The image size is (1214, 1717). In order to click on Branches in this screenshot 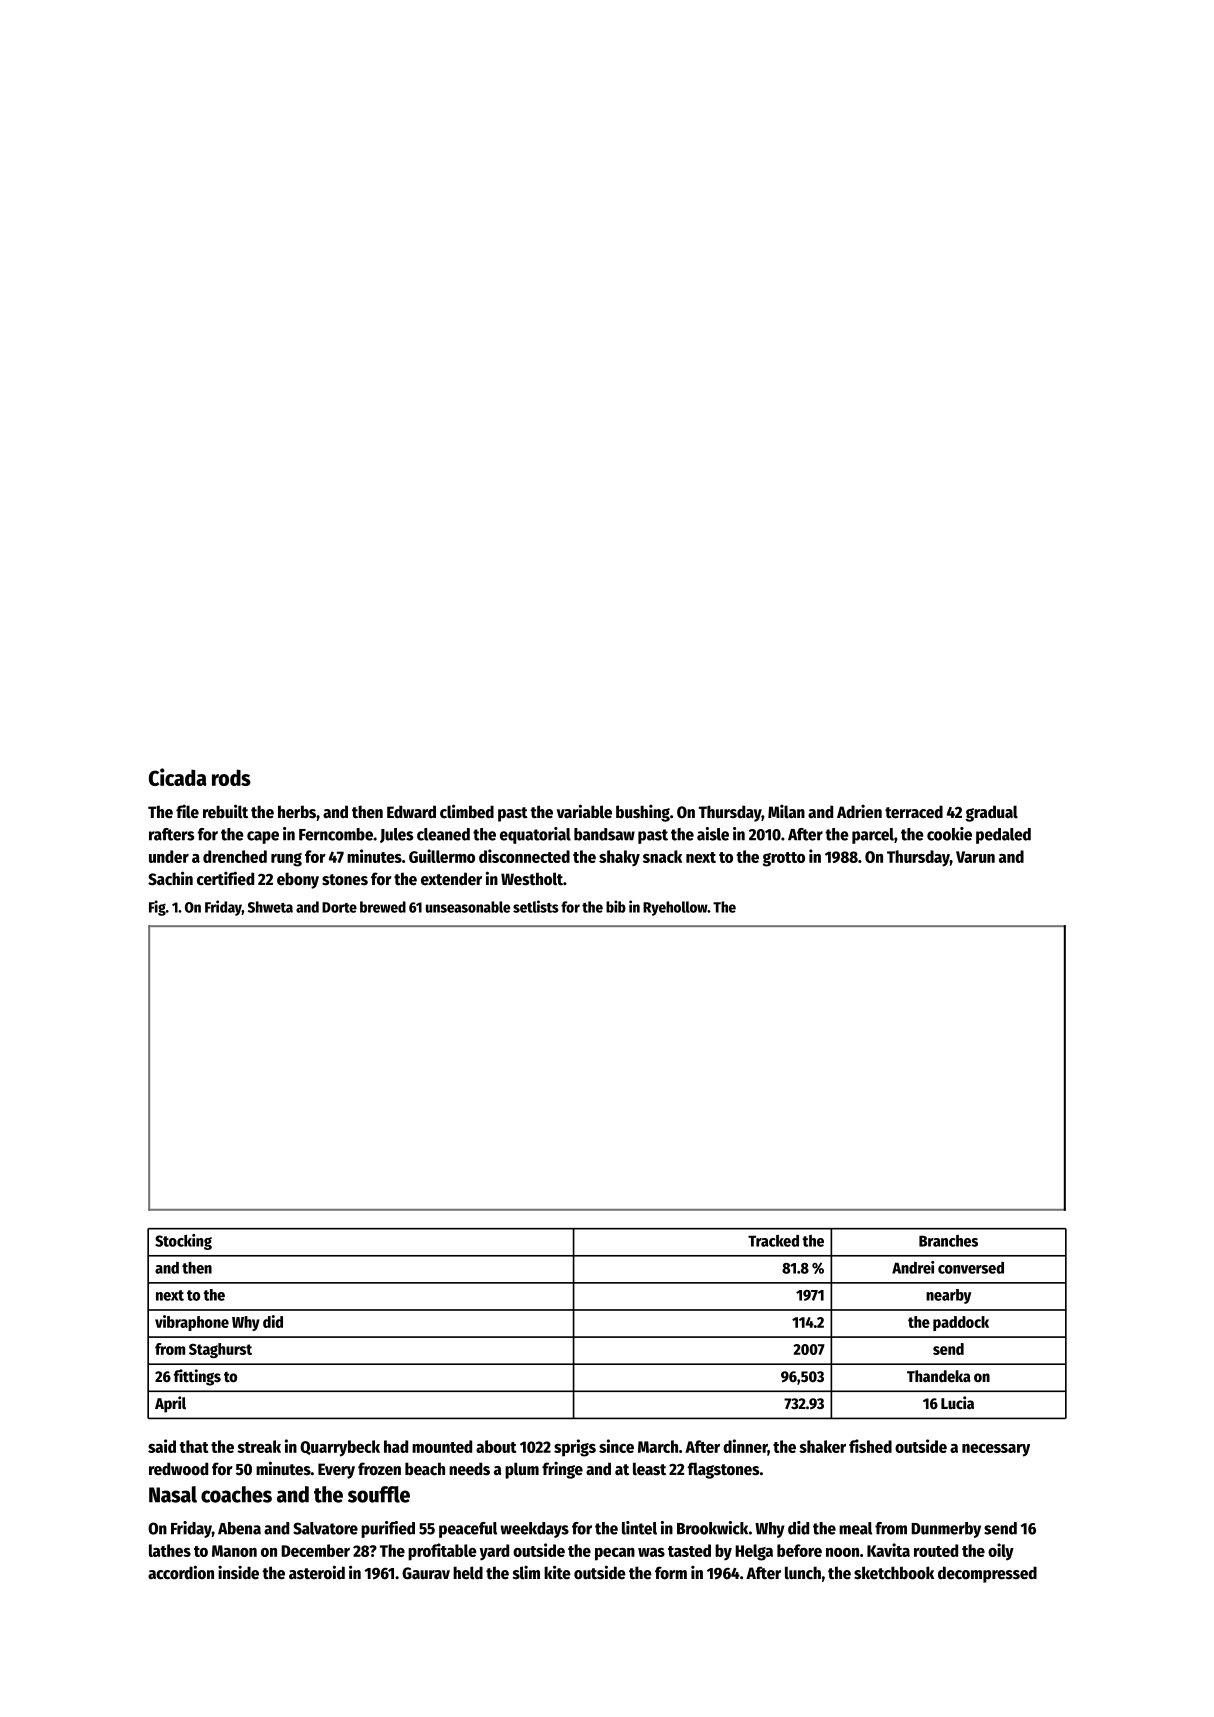, I will do `click(948, 1241)`.
